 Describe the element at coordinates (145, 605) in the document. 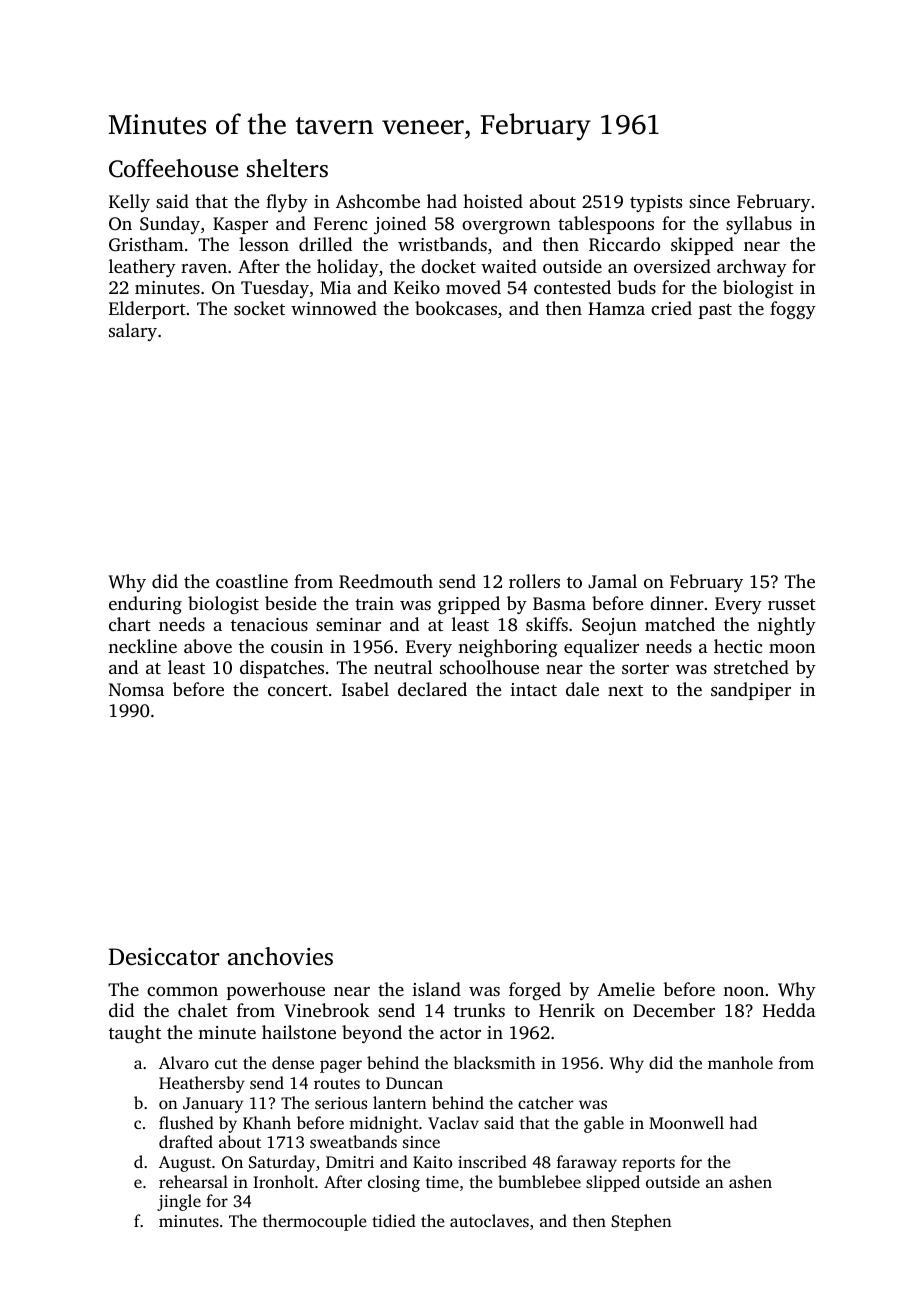

I see `enduring` at that location.
